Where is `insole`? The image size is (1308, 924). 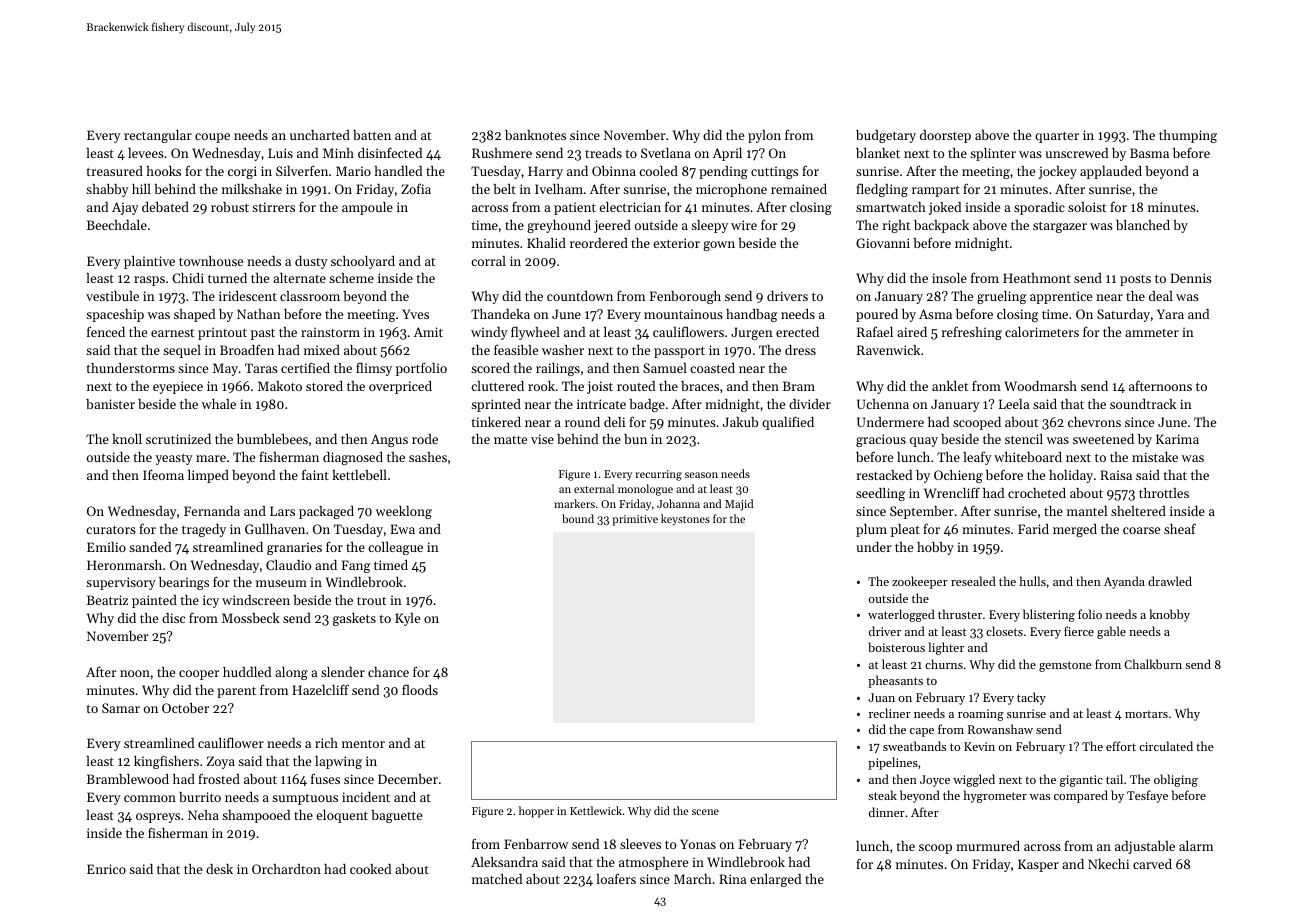 insole is located at coordinates (949, 278).
